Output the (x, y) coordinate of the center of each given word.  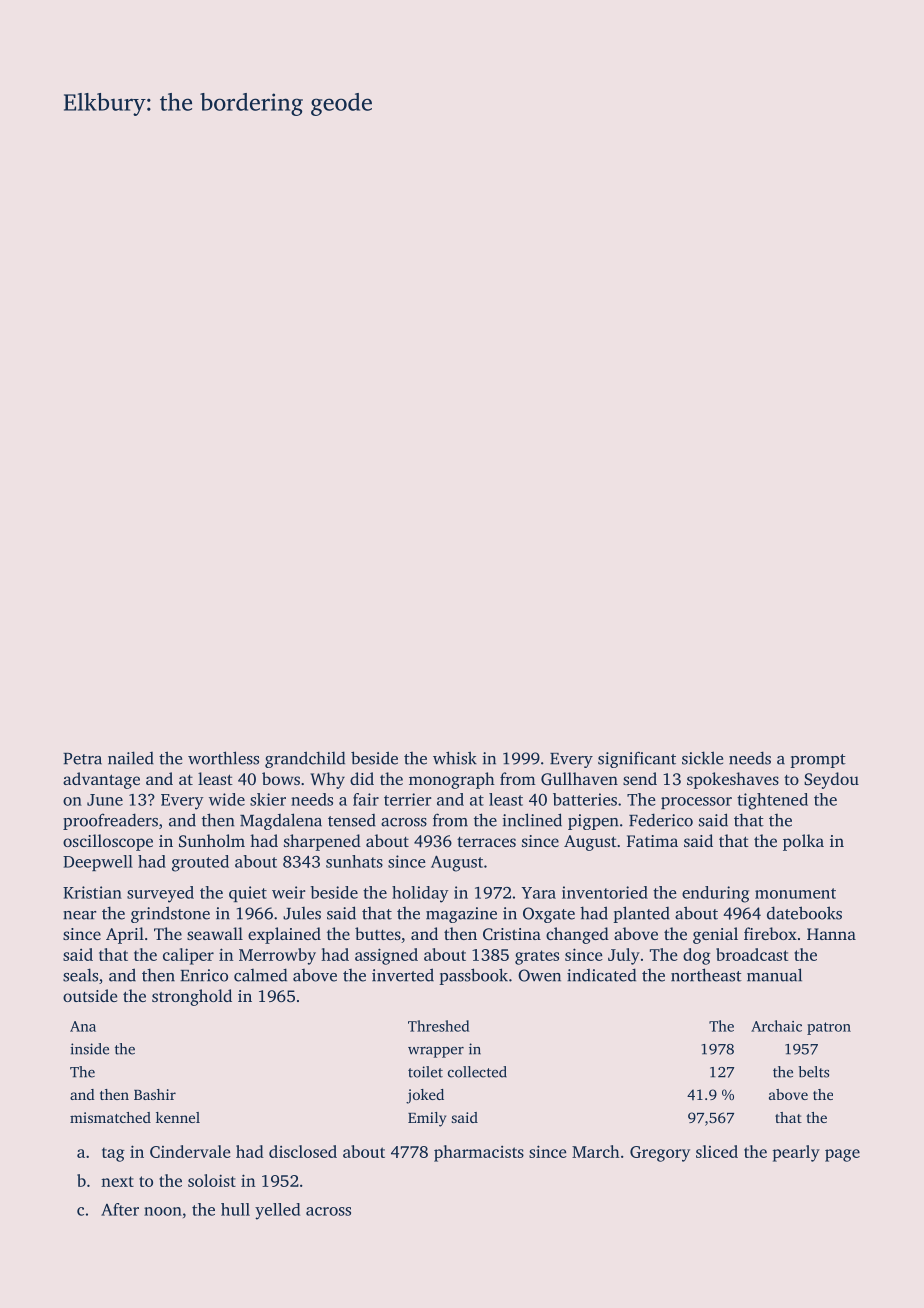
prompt (818, 761)
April (125, 935)
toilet (425, 1072)
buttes (378, 933)
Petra (82, 759)
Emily (427, 1119)
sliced (717, 1151)
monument (795, 893)
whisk (455, 758)
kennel (178, 1117)
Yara (538, 893)
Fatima (652, 841)
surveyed (160, 894)
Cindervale (190, 1151)
